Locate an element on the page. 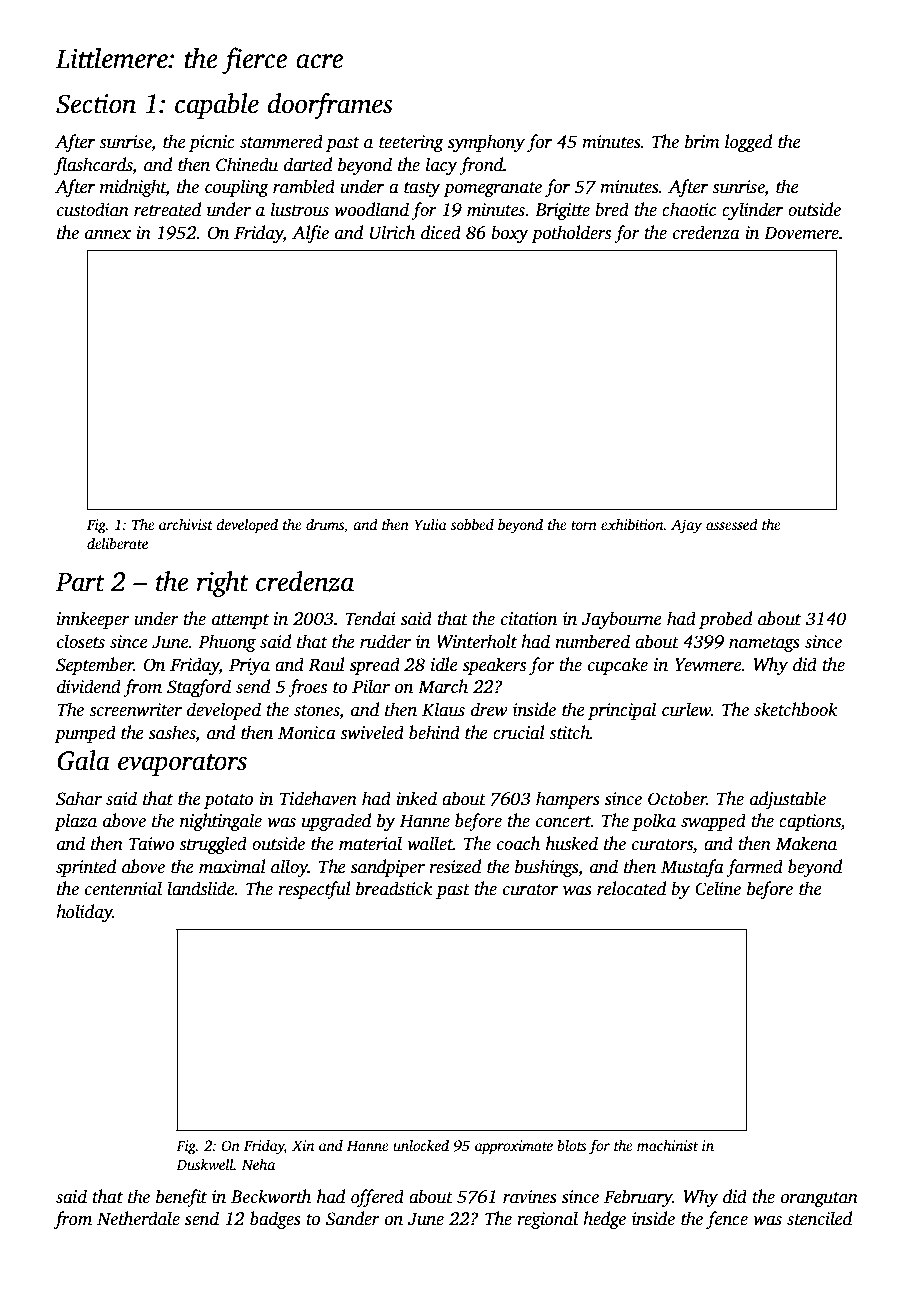 Image resolution: width=924 pixels, height=1308 pixels. Dovemere is located at coordinates (801, 233).
